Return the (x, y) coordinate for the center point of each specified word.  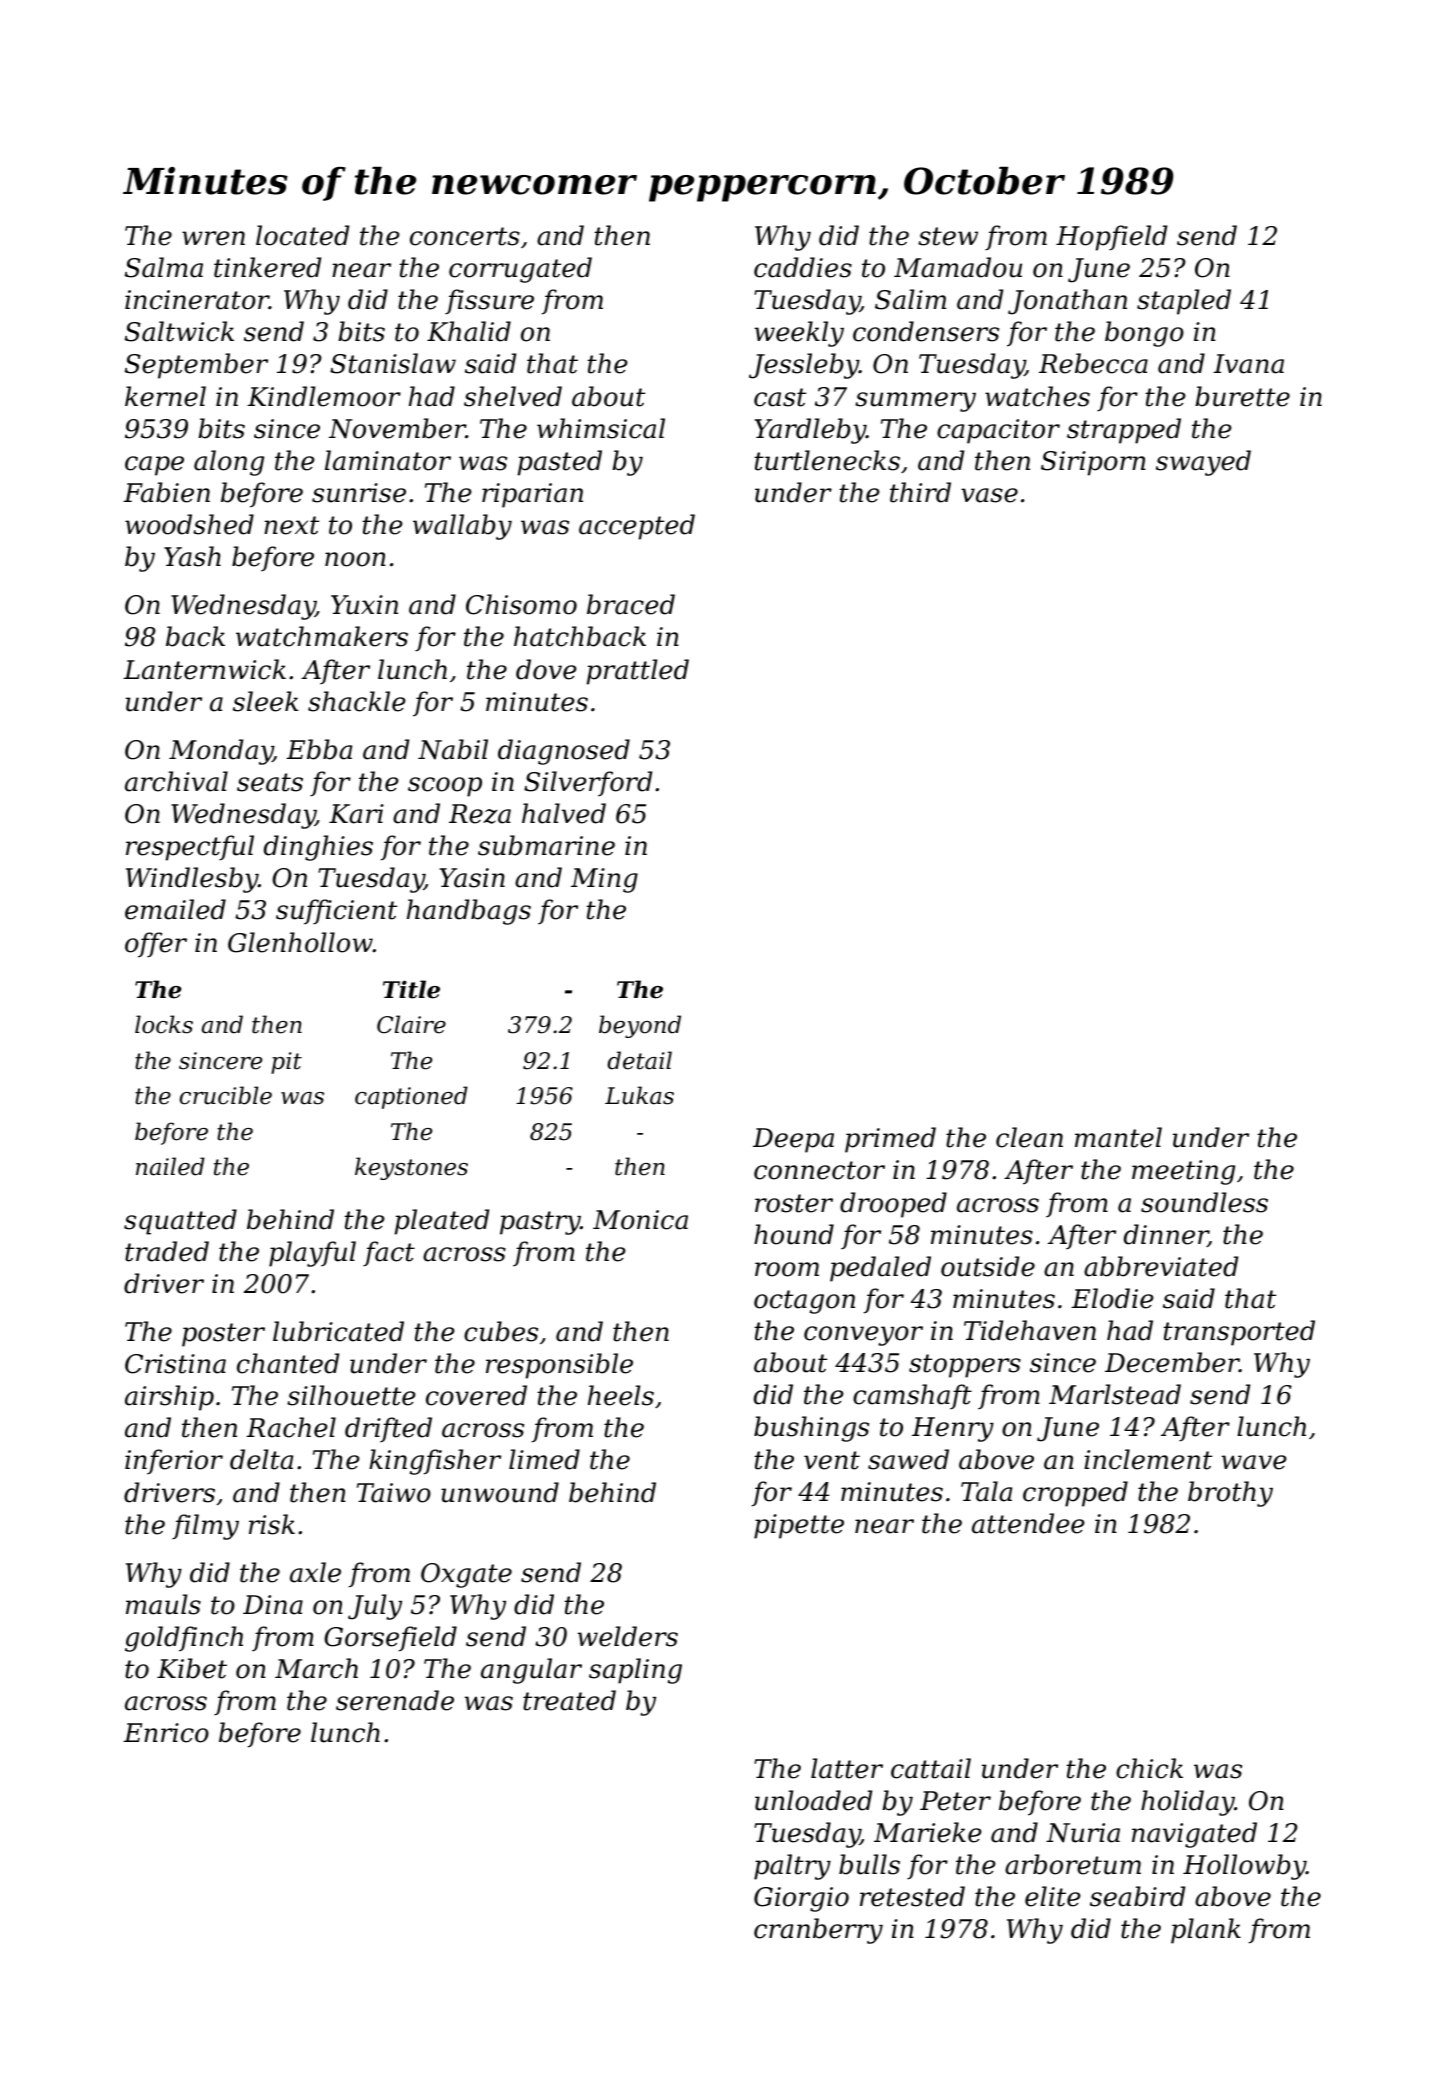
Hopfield (1111, 238)
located (302, 235)
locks (164, 1024)
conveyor (863, 1336)
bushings (811, 1429)
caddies (803, 267)
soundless (1204, 1202)
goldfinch (184, 1639)
